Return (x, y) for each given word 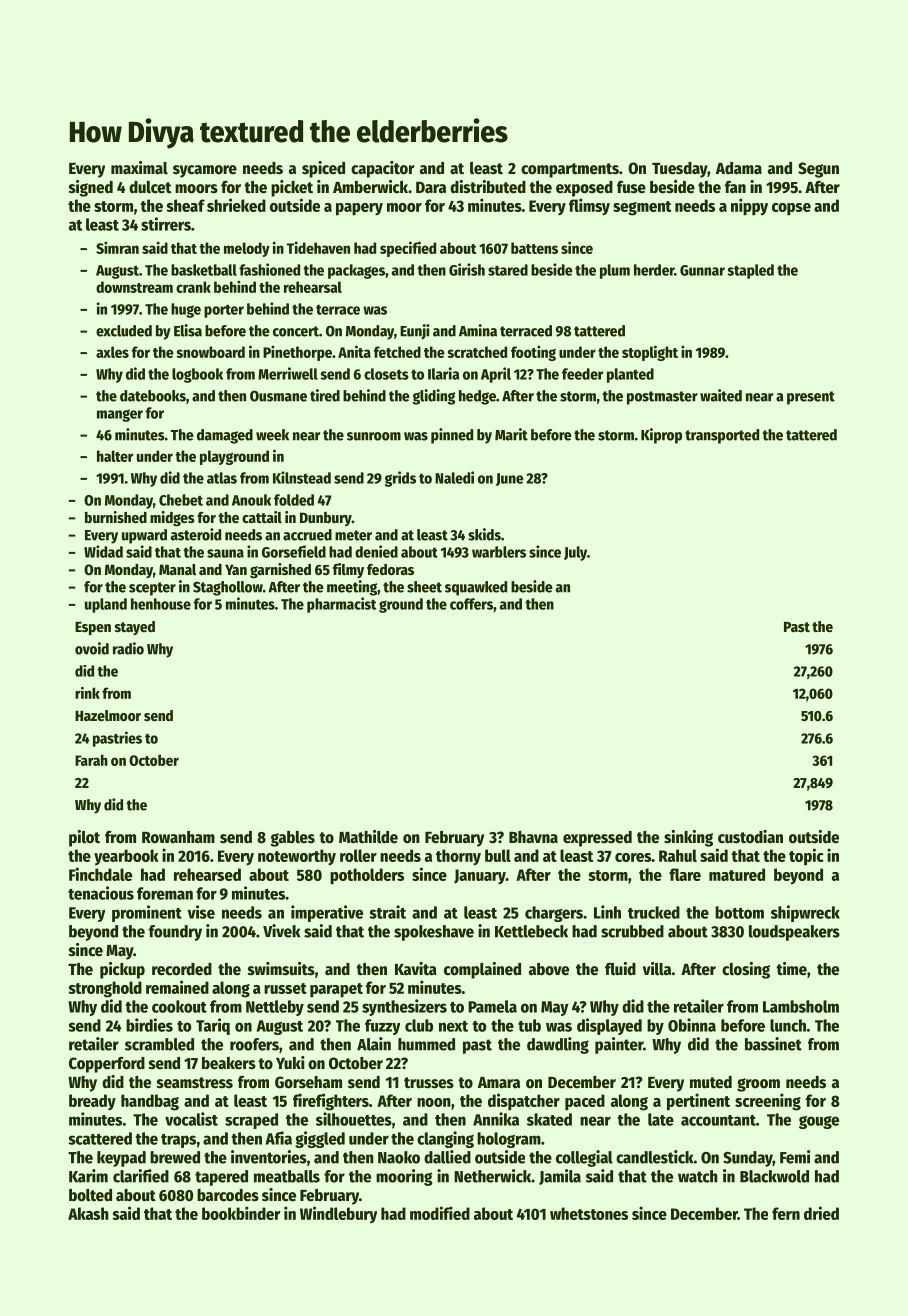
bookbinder (241, 1213)
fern (786, 1213)
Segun (818, 170)
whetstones (589, 1213)
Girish (467, 269)
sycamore (205, 171)
